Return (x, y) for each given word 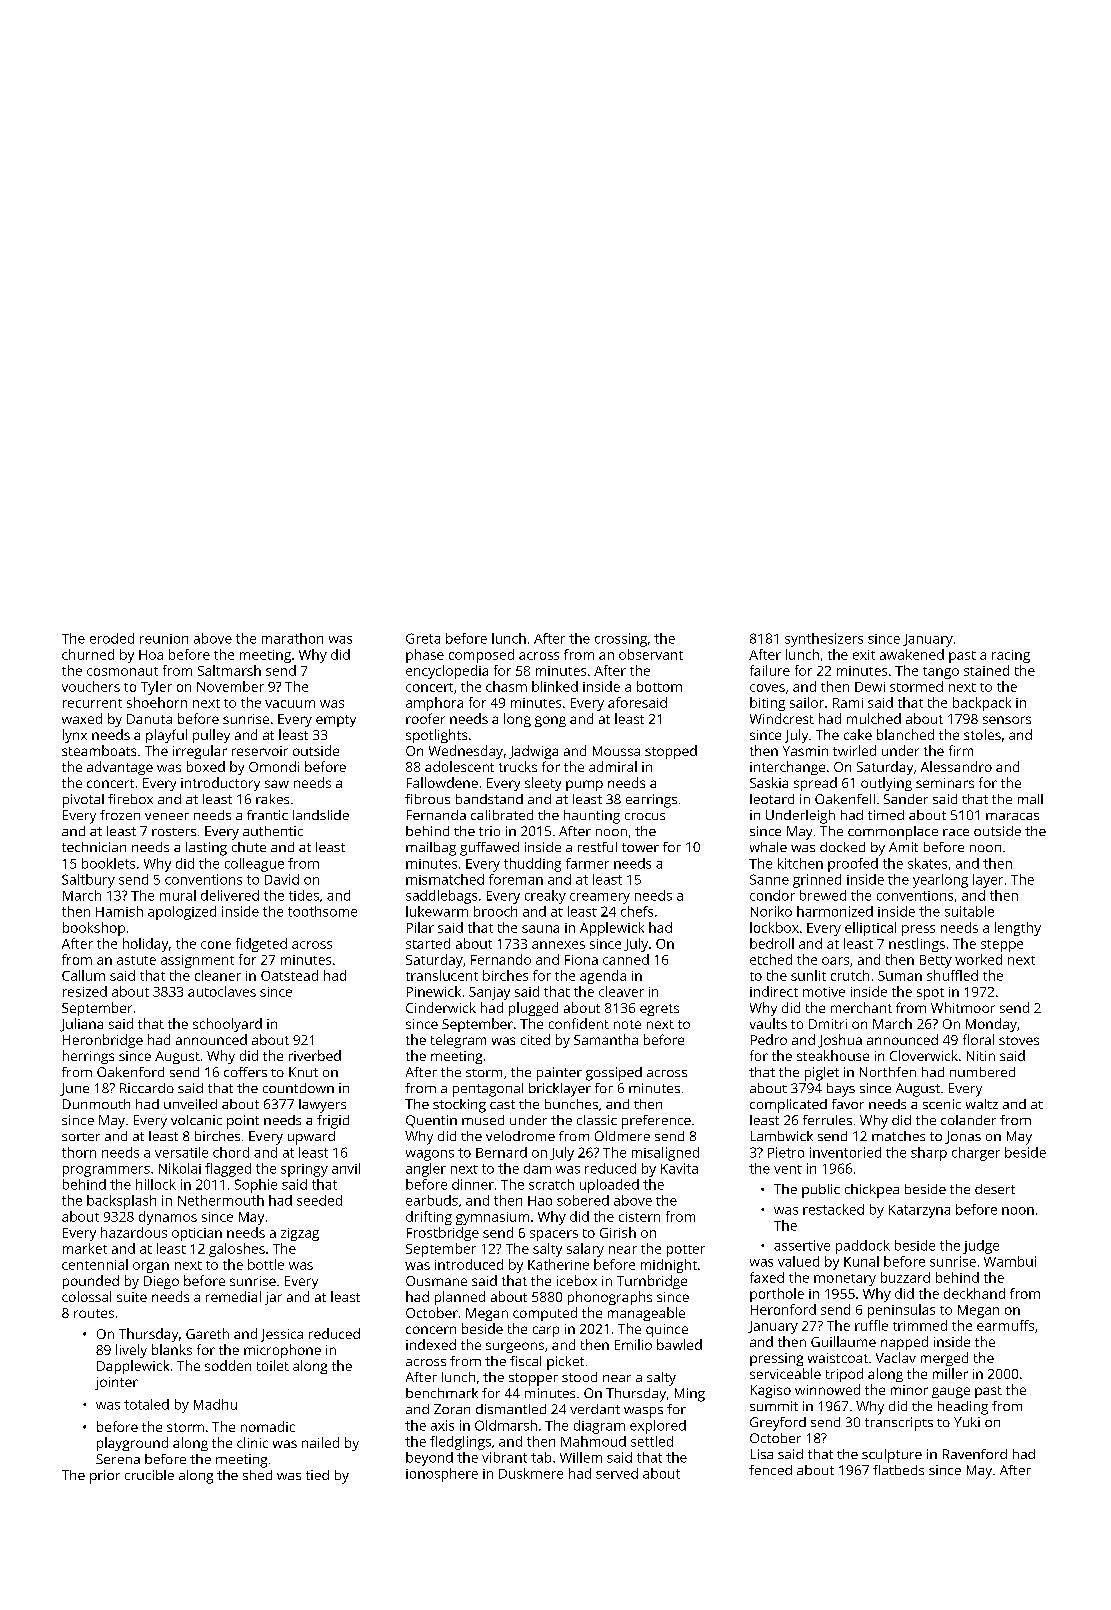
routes (94, 1313)
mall (1030, 799)
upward (311, 1138)
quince (667, 1330)
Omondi (274, 766)
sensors (1007, 720)
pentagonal (488, 1090)
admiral (613, 766)
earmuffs (1005, 1325)
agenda (603, 977)
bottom (659, 686)
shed (257, 1475)
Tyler (156, 688)
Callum (83, 975)
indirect (774, 991)
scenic (942, 1104)
